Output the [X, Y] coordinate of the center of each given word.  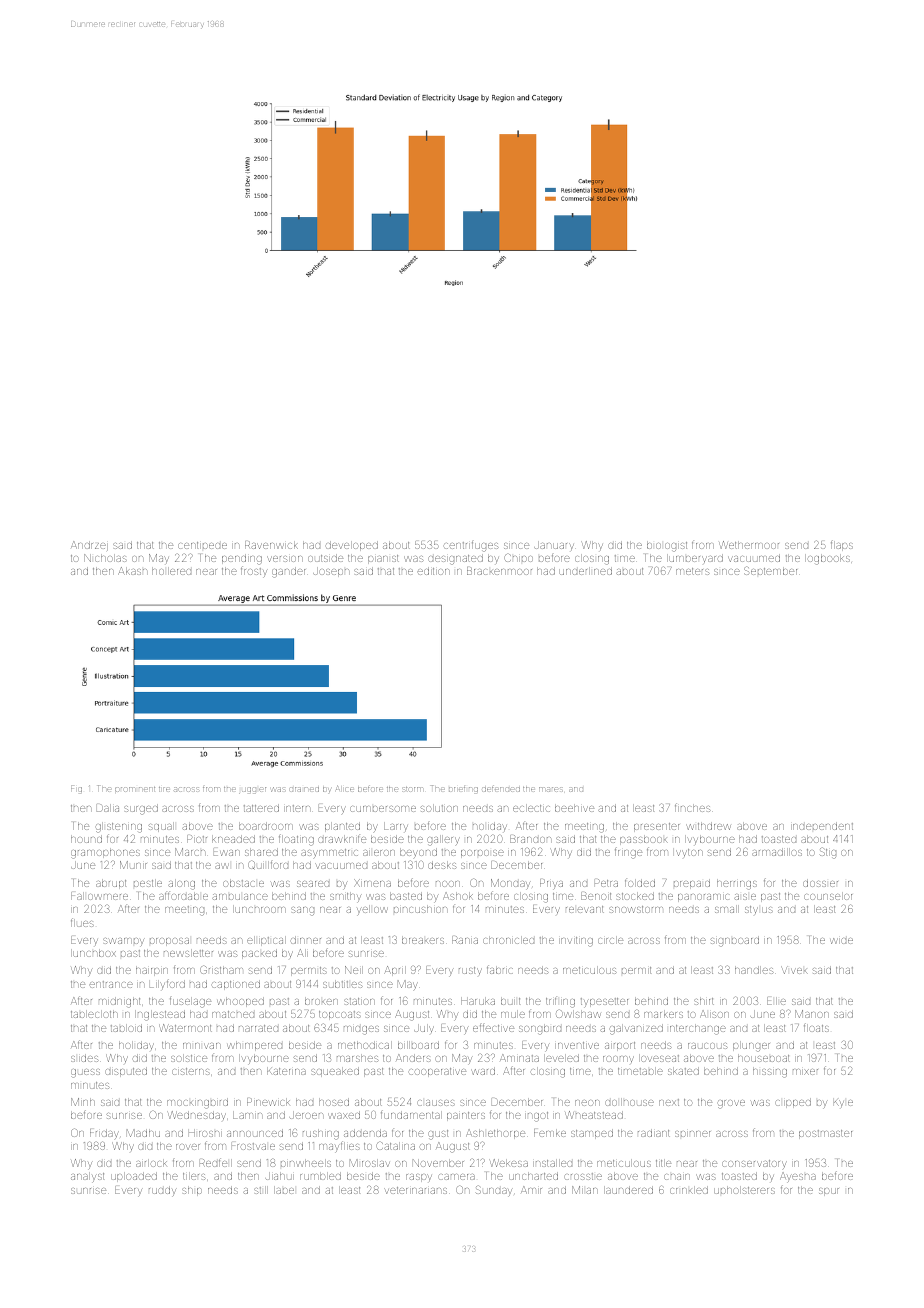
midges [361, 1030]
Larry [396, 826]
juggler [252, 790]
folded [640, 883]
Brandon [530, 839]
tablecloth [94, 1014]
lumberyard [695, 558]
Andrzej [89, 546]
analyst [87, 1177]
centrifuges [472, 546]
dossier [820, 883]
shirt [704, 1001]
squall [161, 827]
